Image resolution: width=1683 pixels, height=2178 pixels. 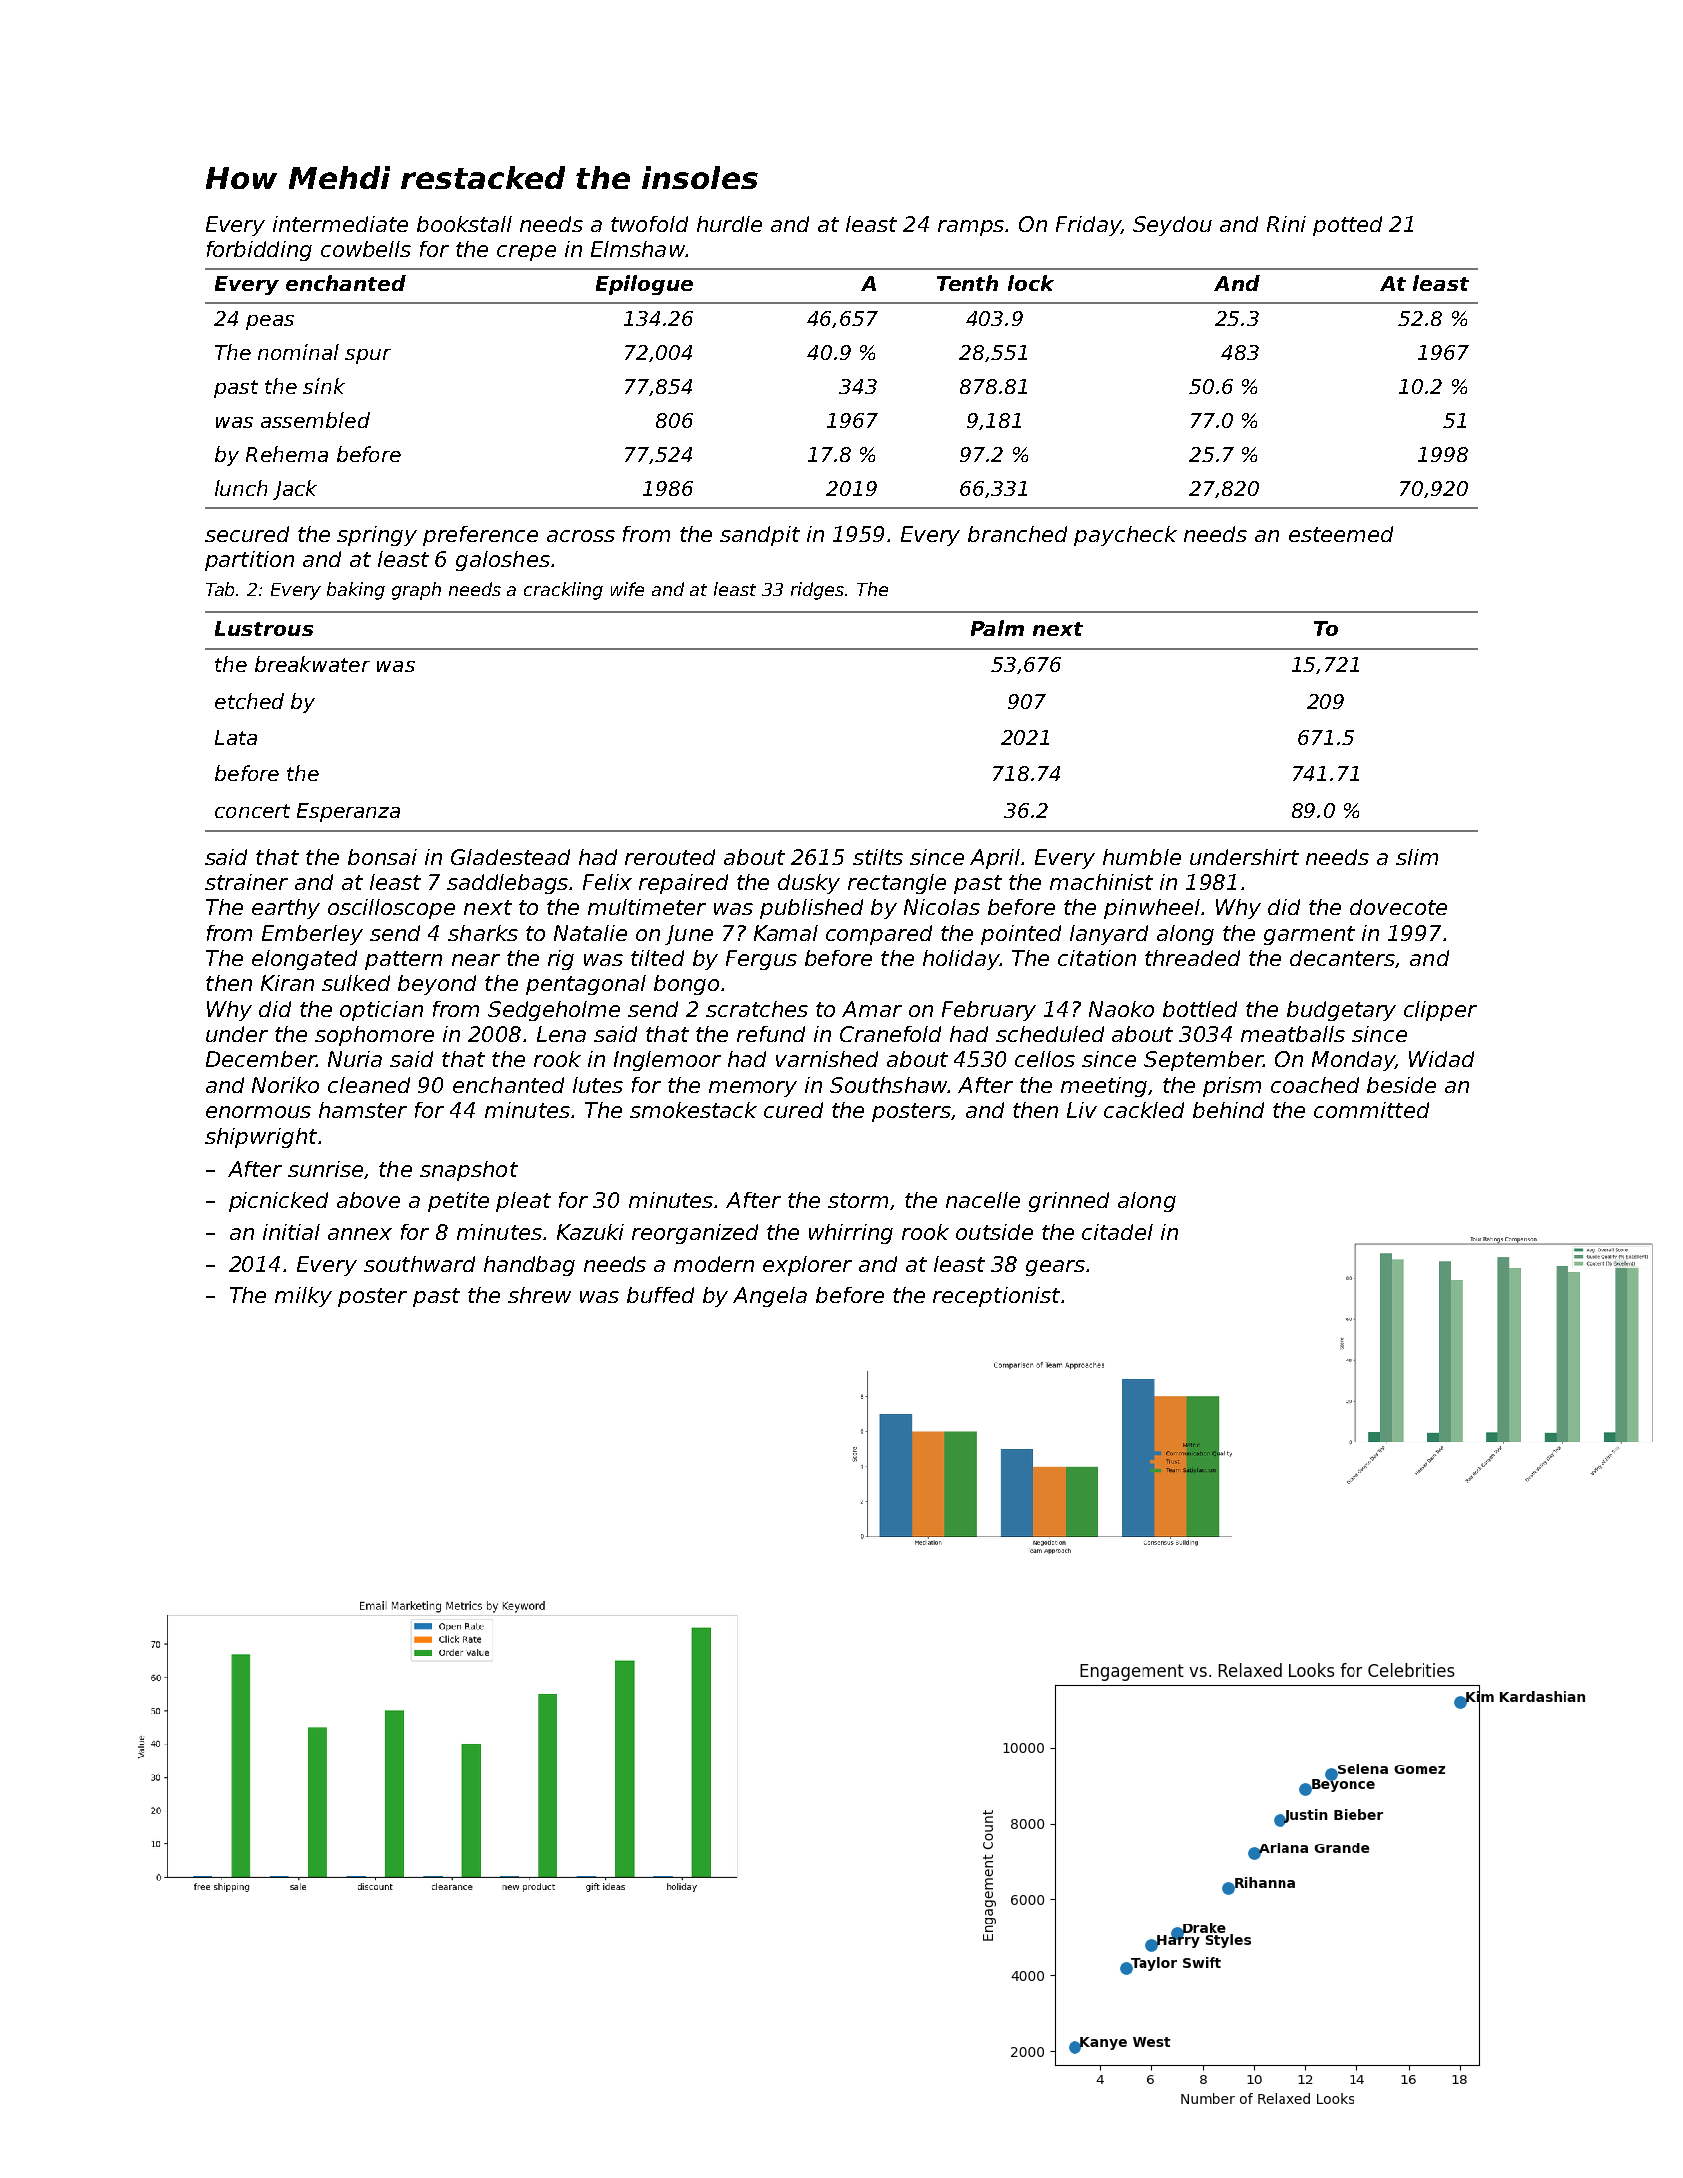 What do you see at coordinates (878, 857) in the screenshot?
I see `stilts` at bounding box center [878, 857].
